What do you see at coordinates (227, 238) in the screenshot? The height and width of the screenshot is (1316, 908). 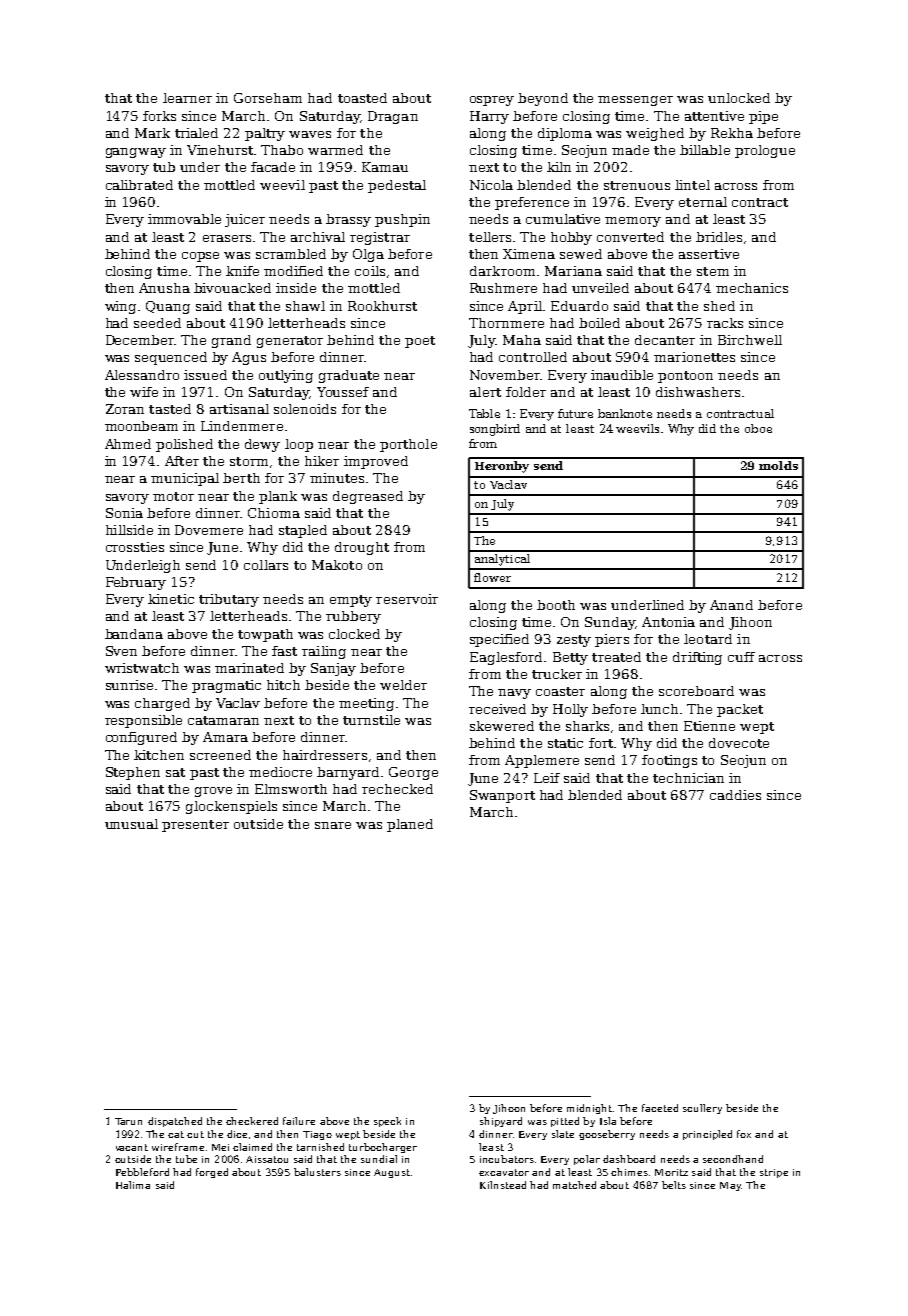 I see `erasers` at bounding box center [227, 238].
